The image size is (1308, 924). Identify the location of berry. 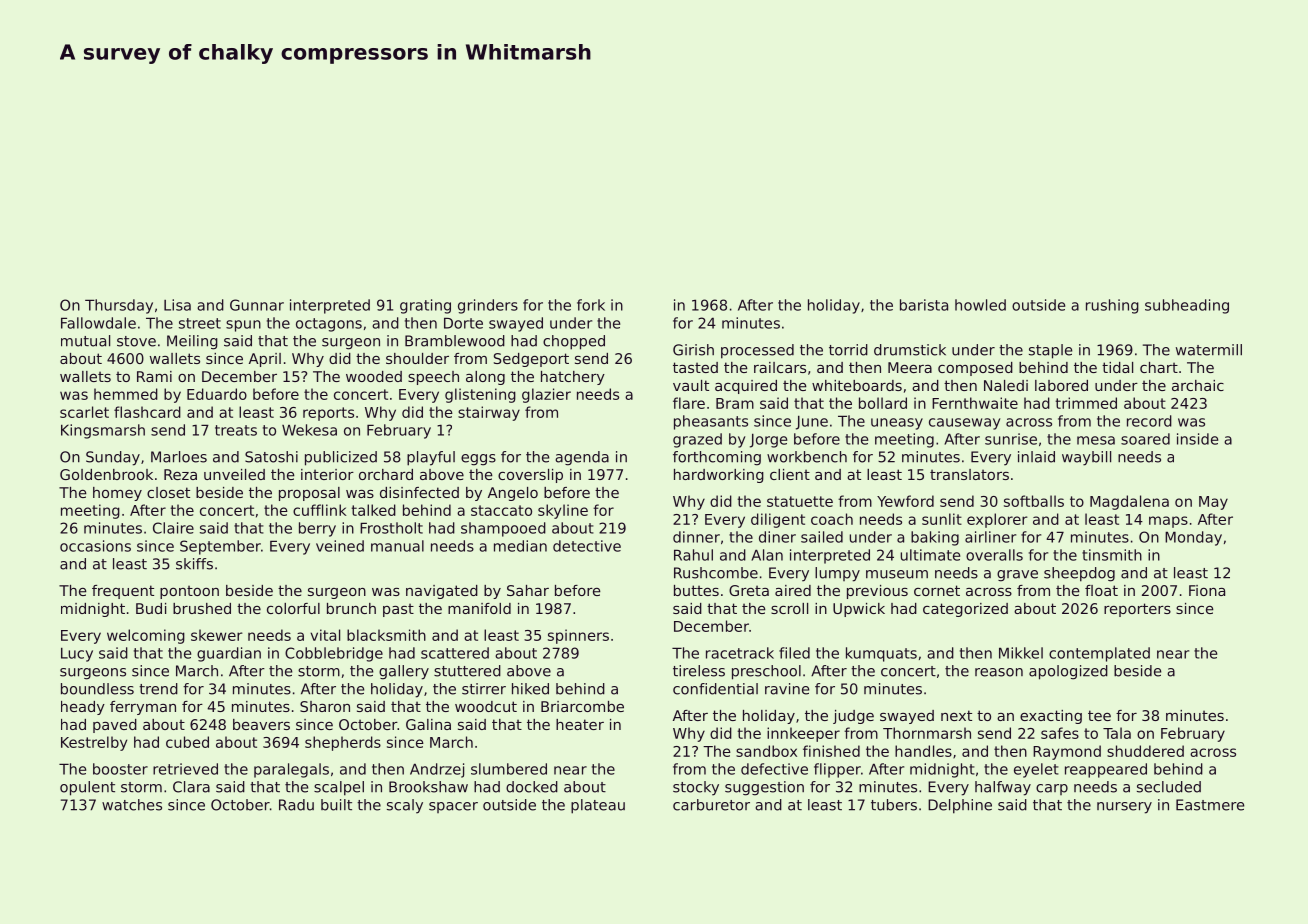
(317, 529).
